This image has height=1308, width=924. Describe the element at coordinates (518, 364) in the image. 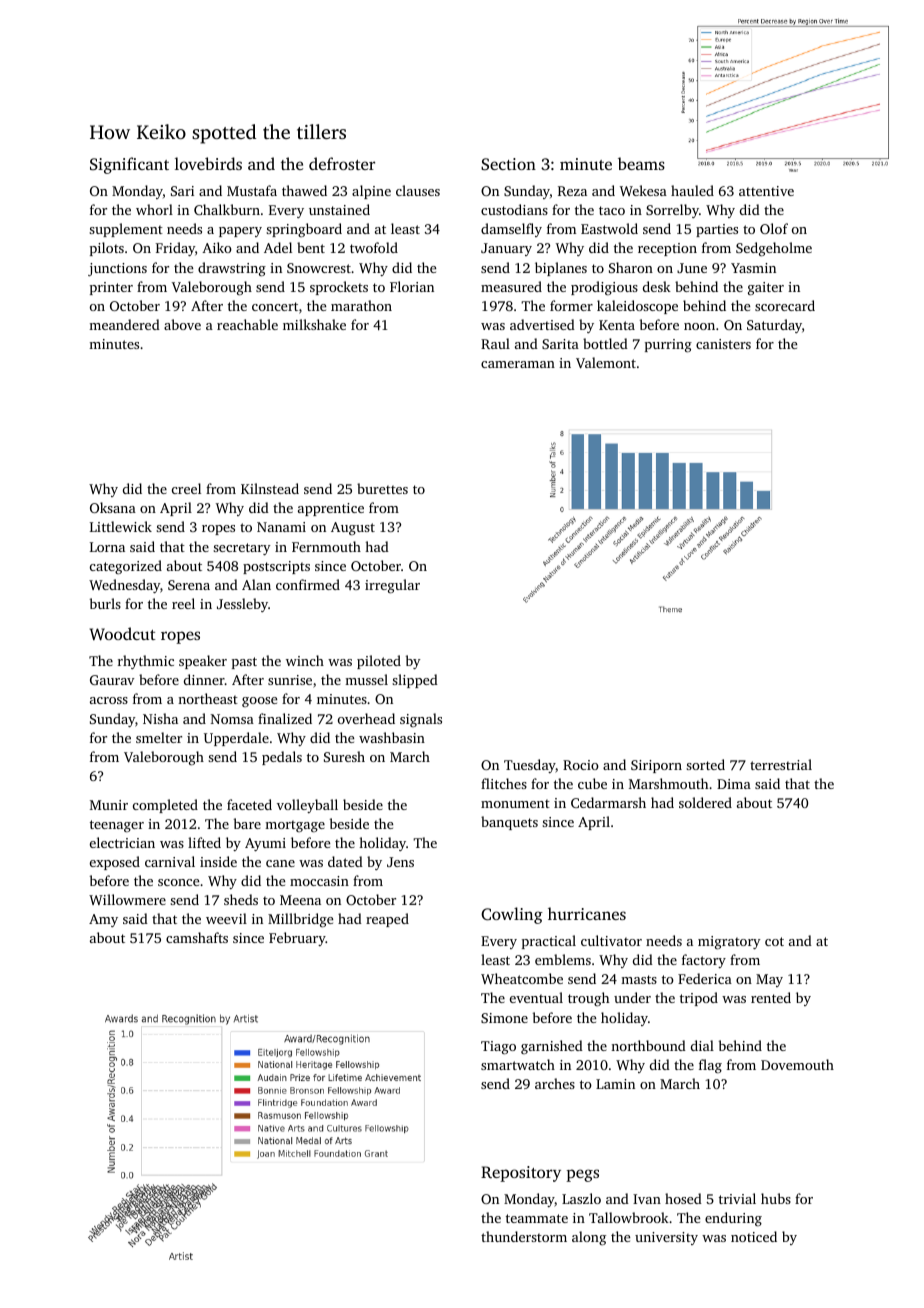

I see `cameraman` at that location.
